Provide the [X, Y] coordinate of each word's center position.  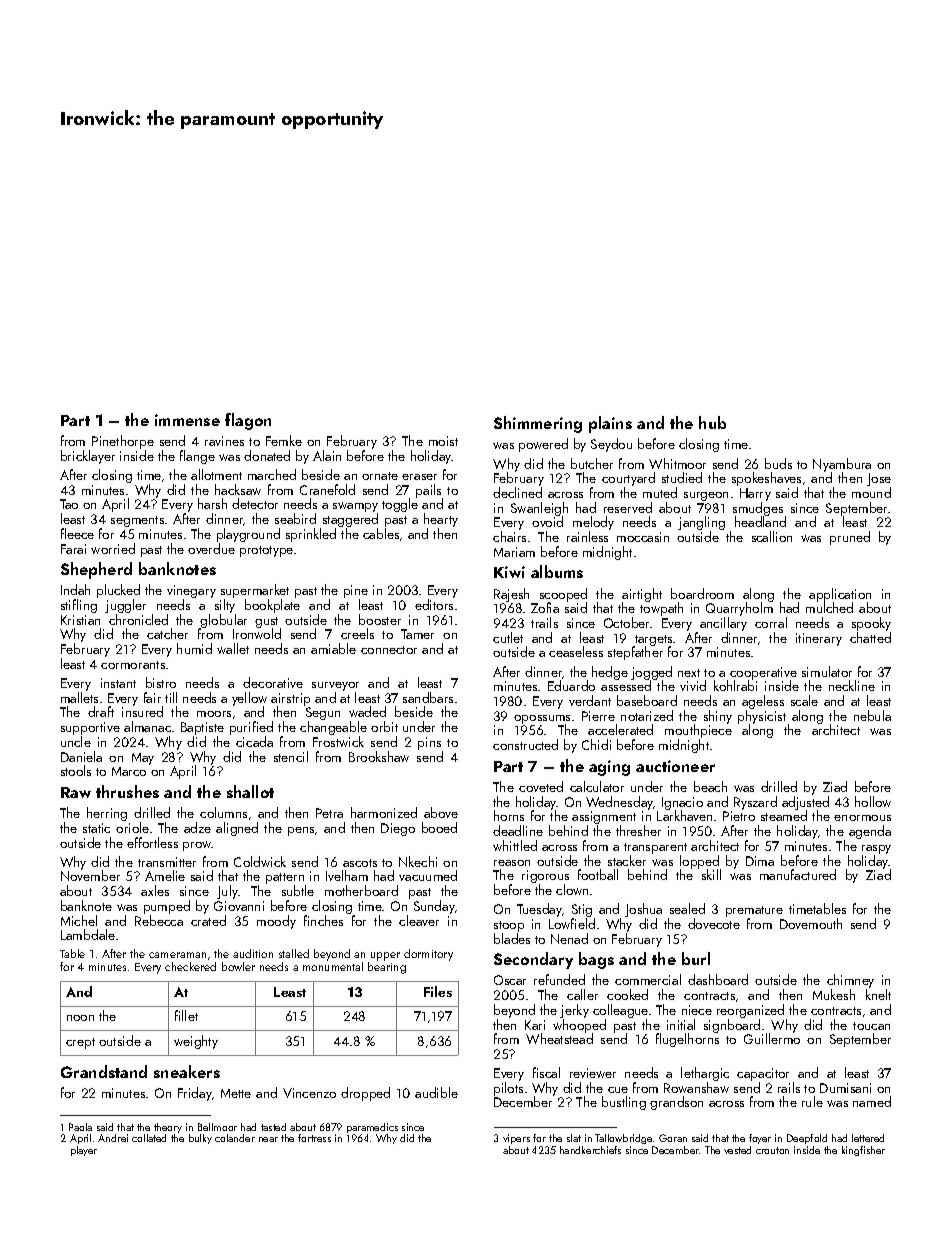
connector [389, 650]
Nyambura [842, 465]
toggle [400, 505]
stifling [79, 606]
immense [187, 420]
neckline [852, 685]
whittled [515, 845]
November [90, 876]
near [268, 1139]
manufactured [798, 874]
